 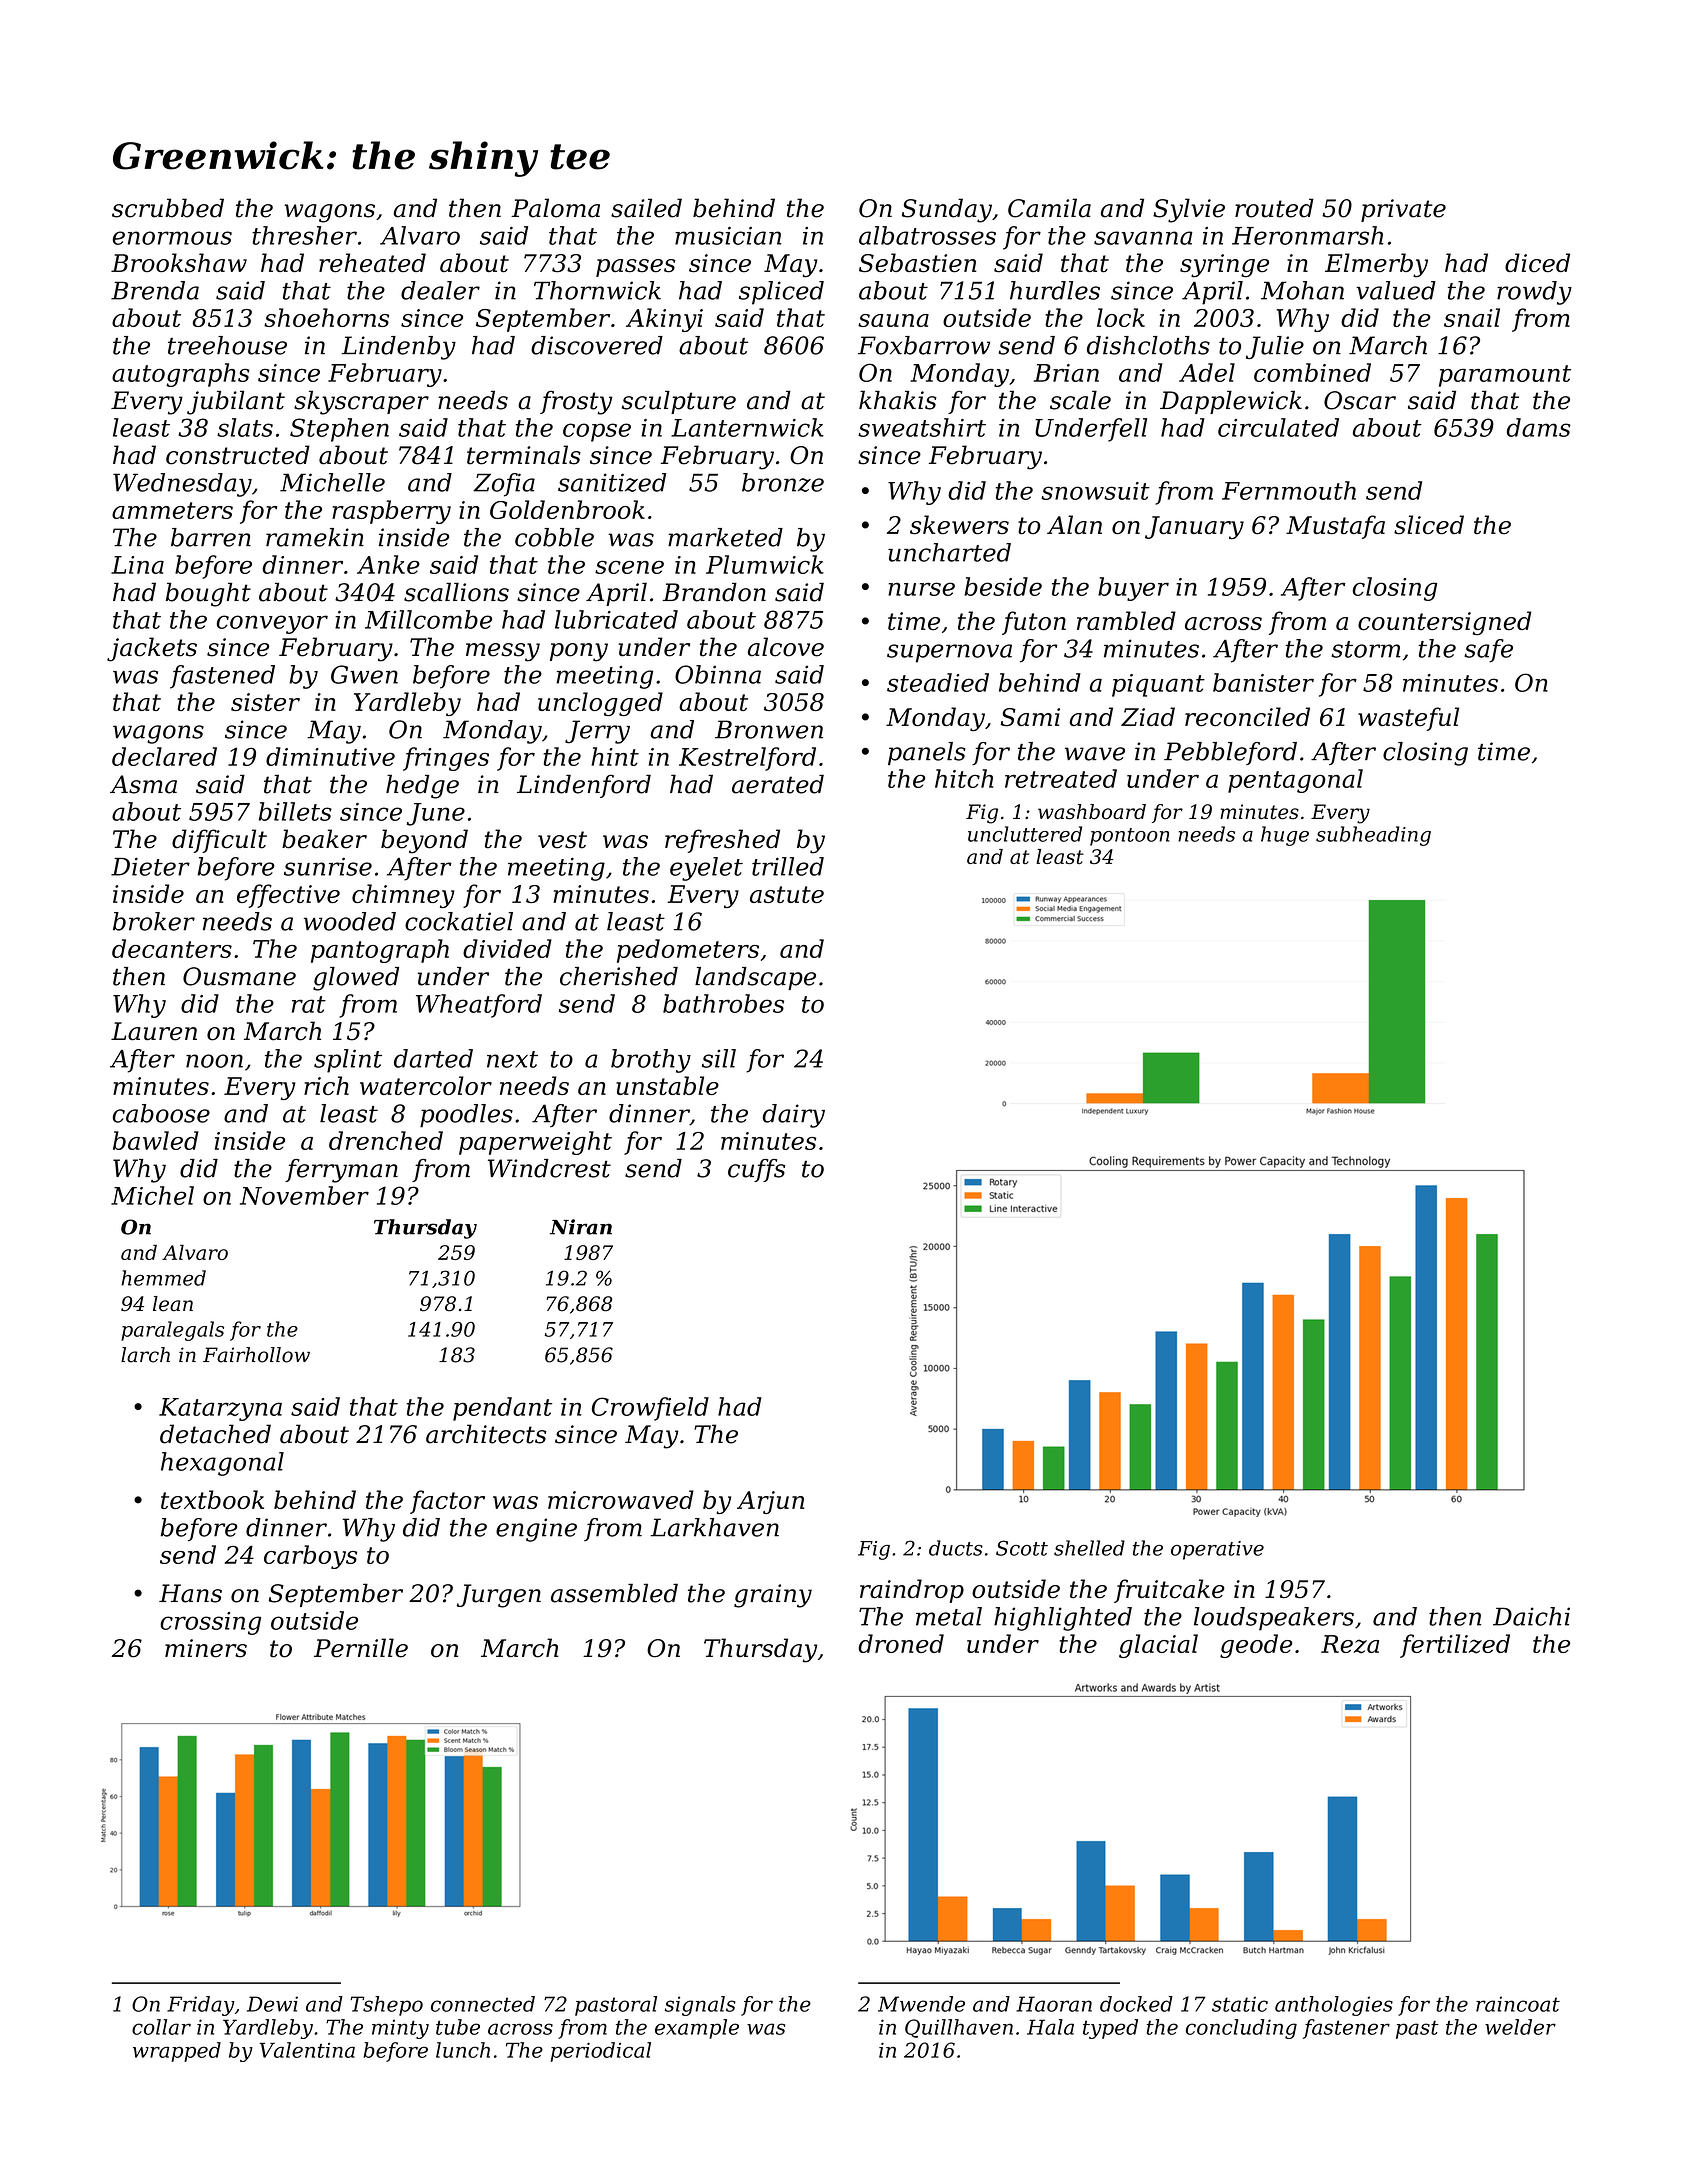 I want to click on shoehorns, so click(x=326, y=317).
